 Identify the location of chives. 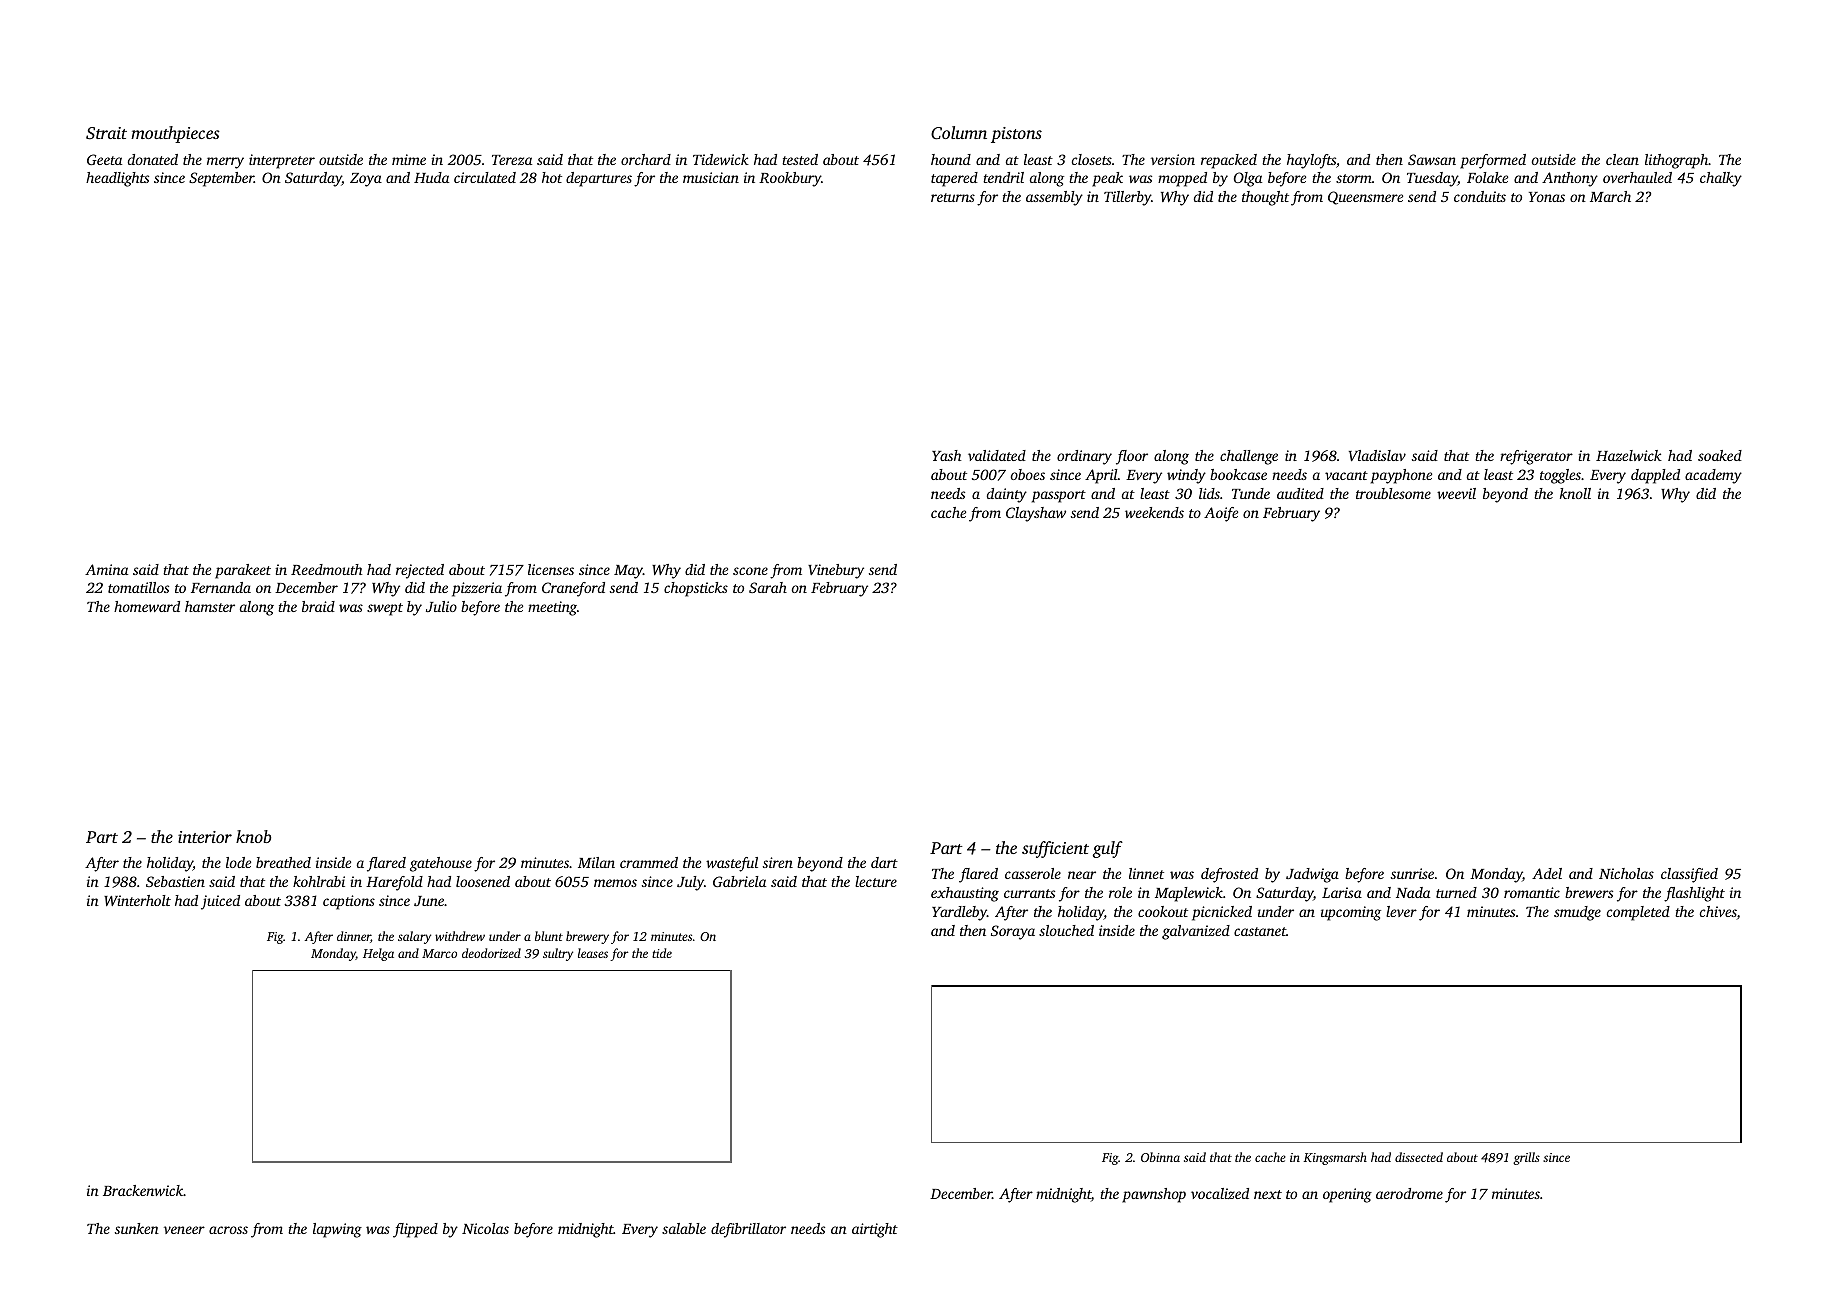
(1718, 913).
